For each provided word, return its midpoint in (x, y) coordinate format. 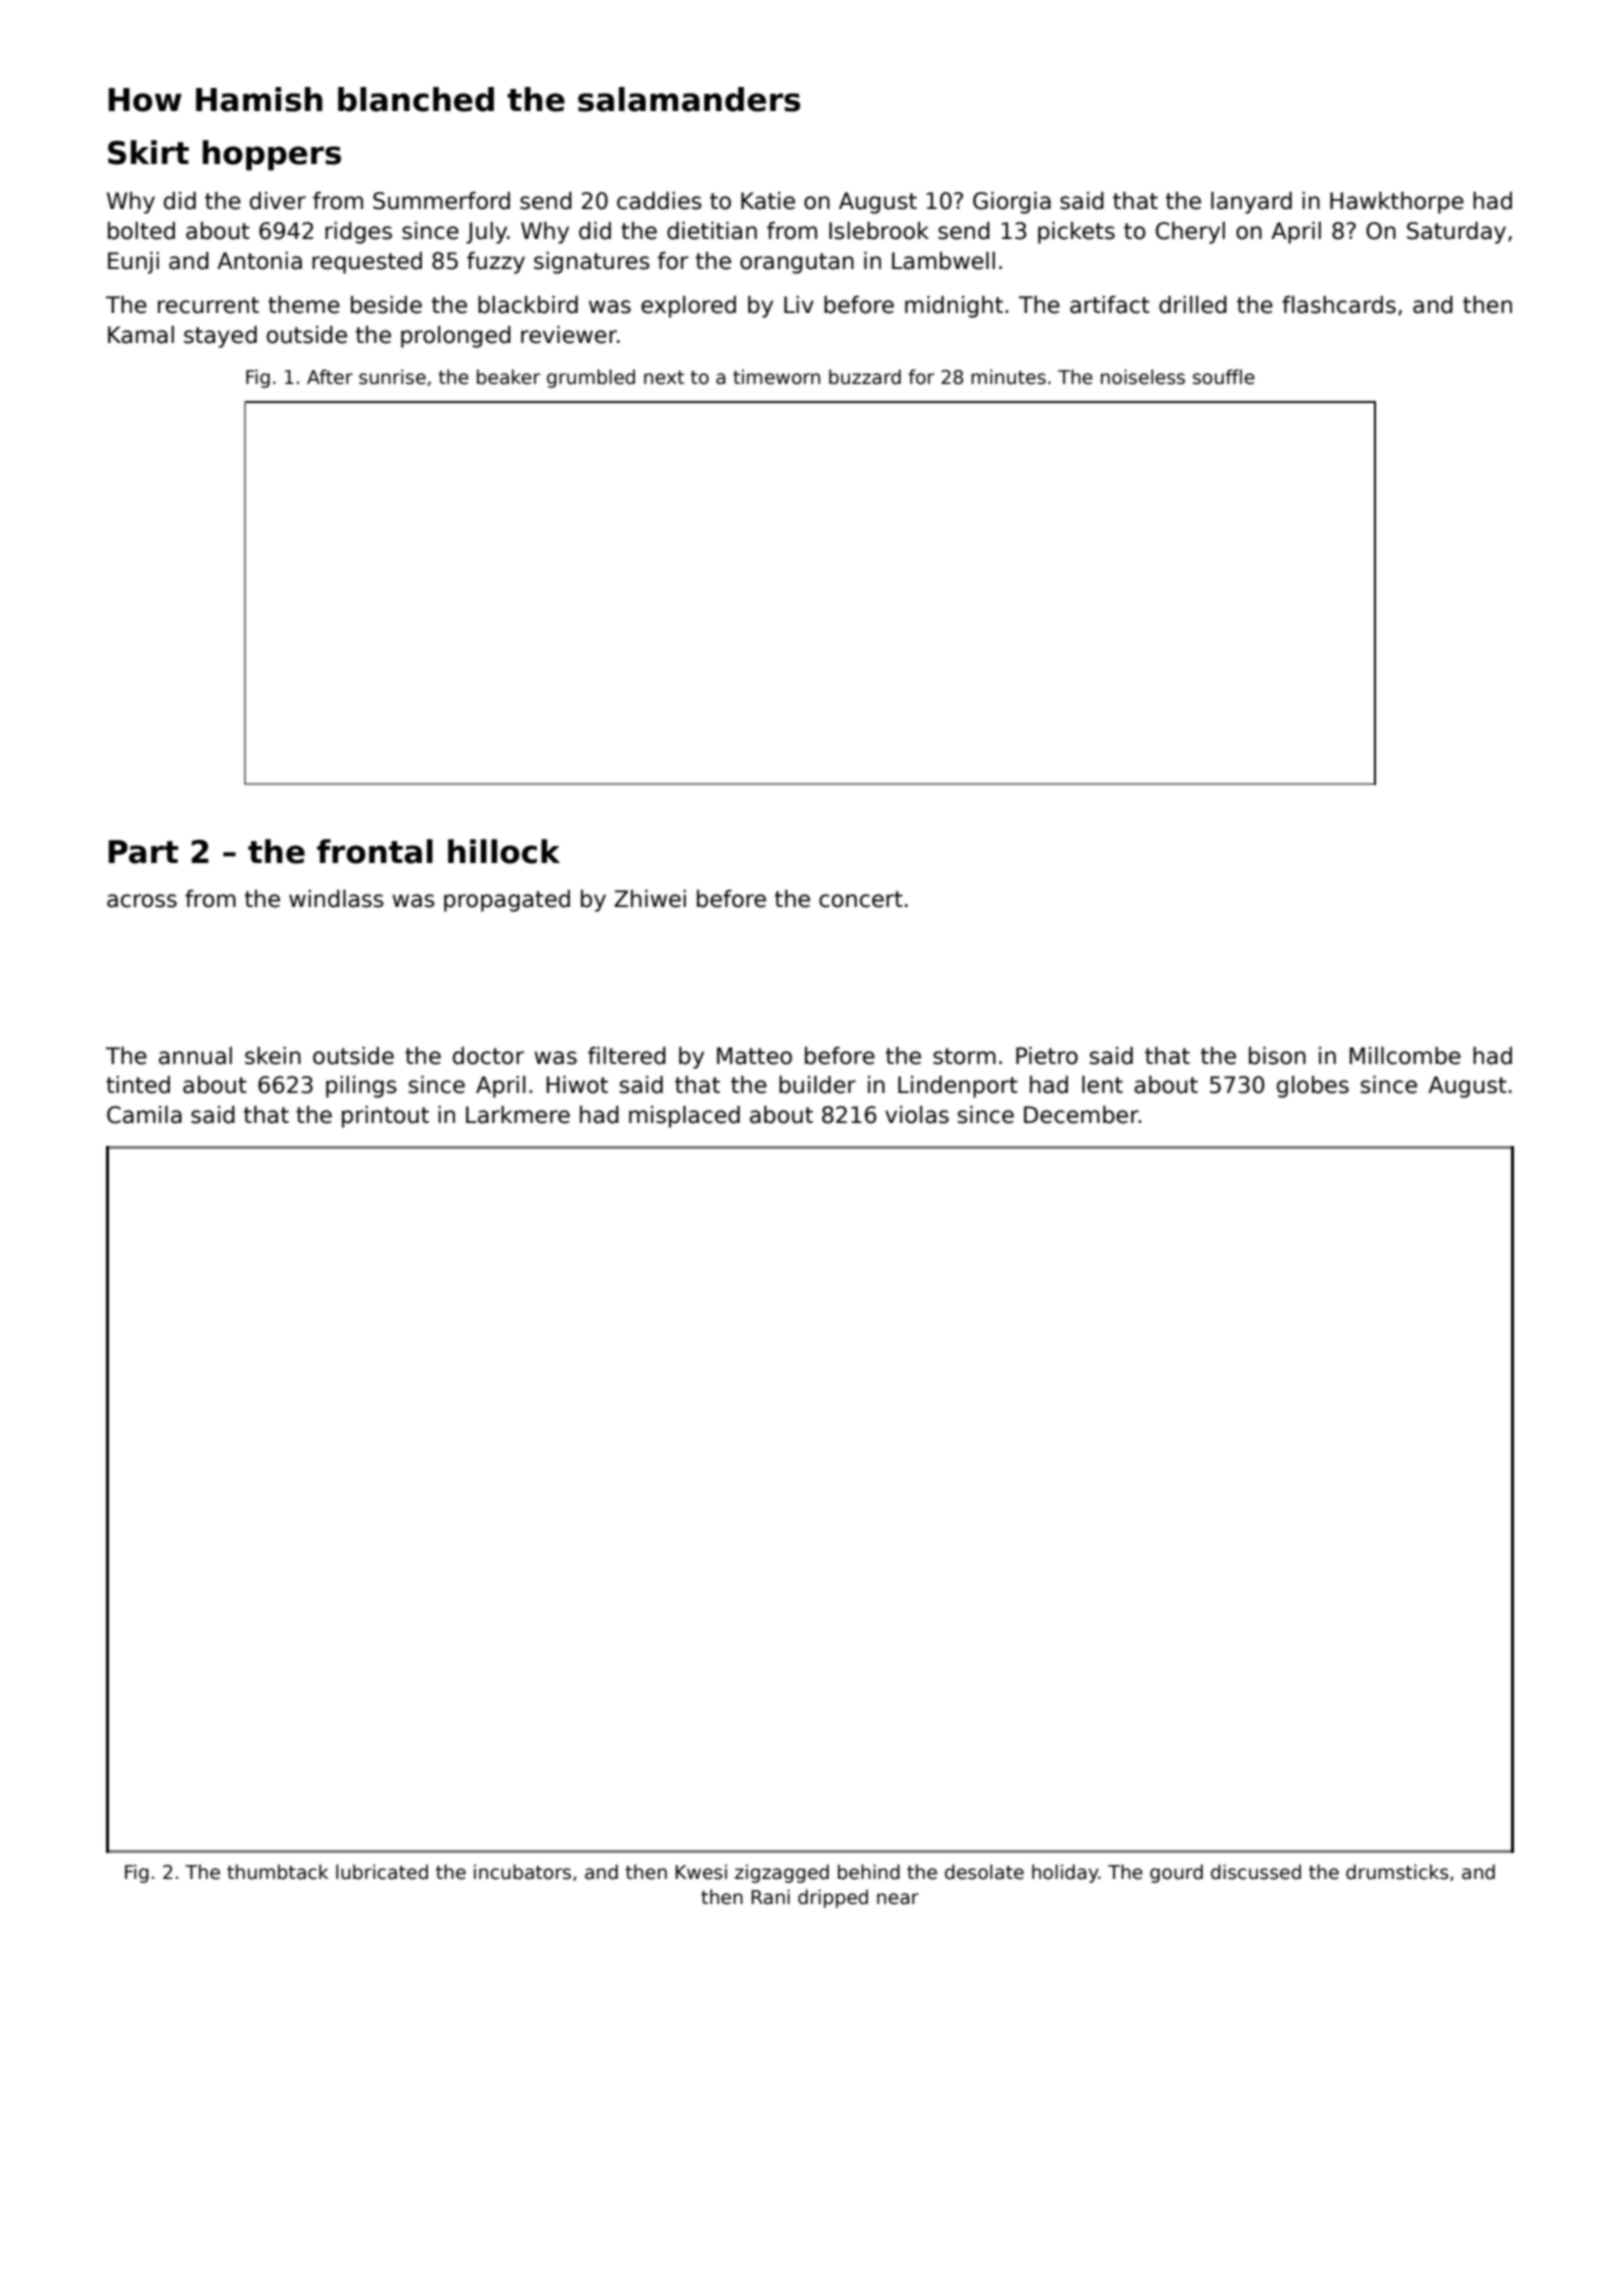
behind (869, 1872)
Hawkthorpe (1397, 203)
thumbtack (277, 1872)
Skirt (148, 152)
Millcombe (1405, 1056)
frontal (375, 851)
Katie (768, 201)
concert (861, 899)
